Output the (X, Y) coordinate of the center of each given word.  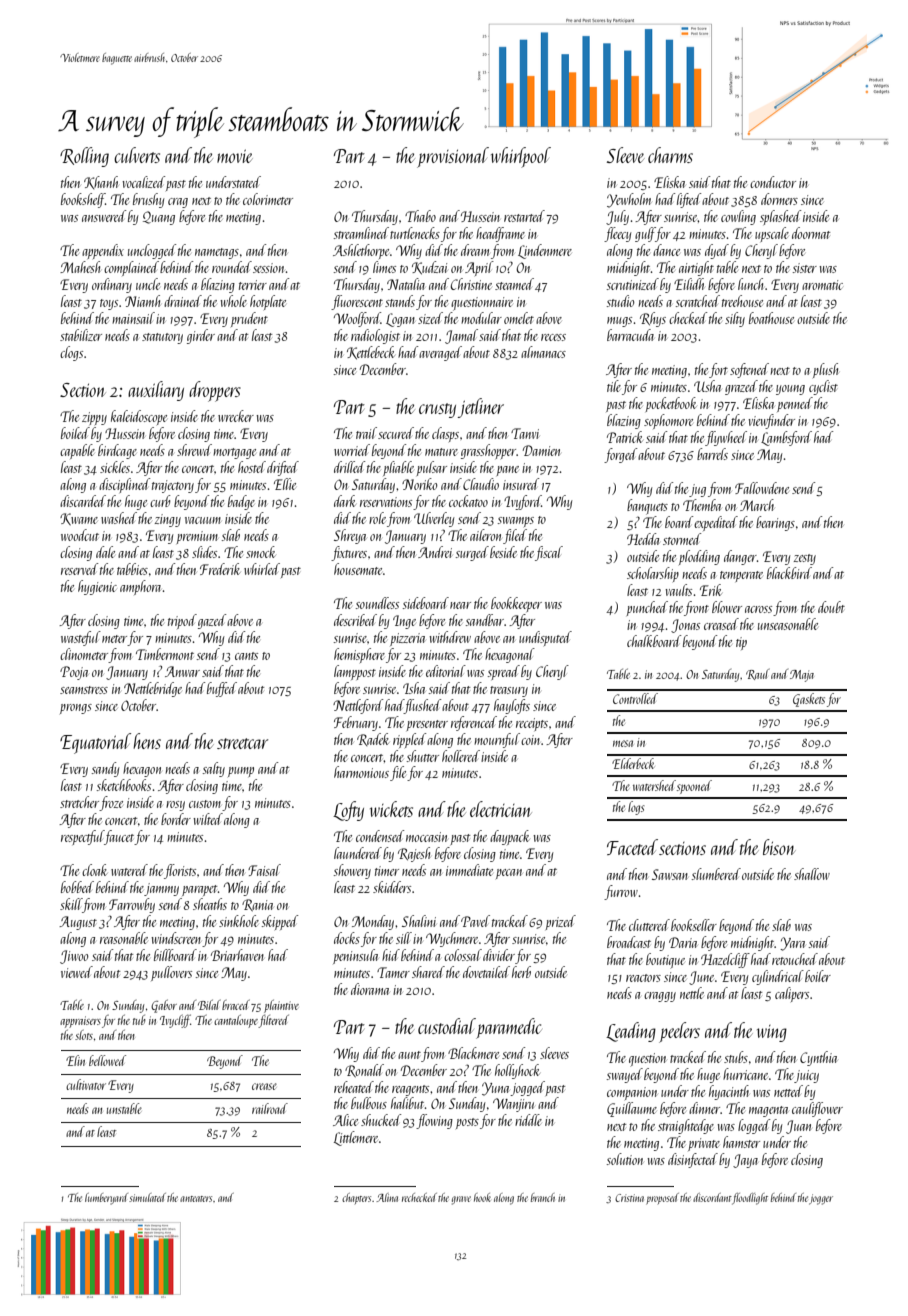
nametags (217, 253)
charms (670, 155)
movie (235, 156)
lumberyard (106, 1199)
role (377, 518)
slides (204, 552)
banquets (647, 507)
